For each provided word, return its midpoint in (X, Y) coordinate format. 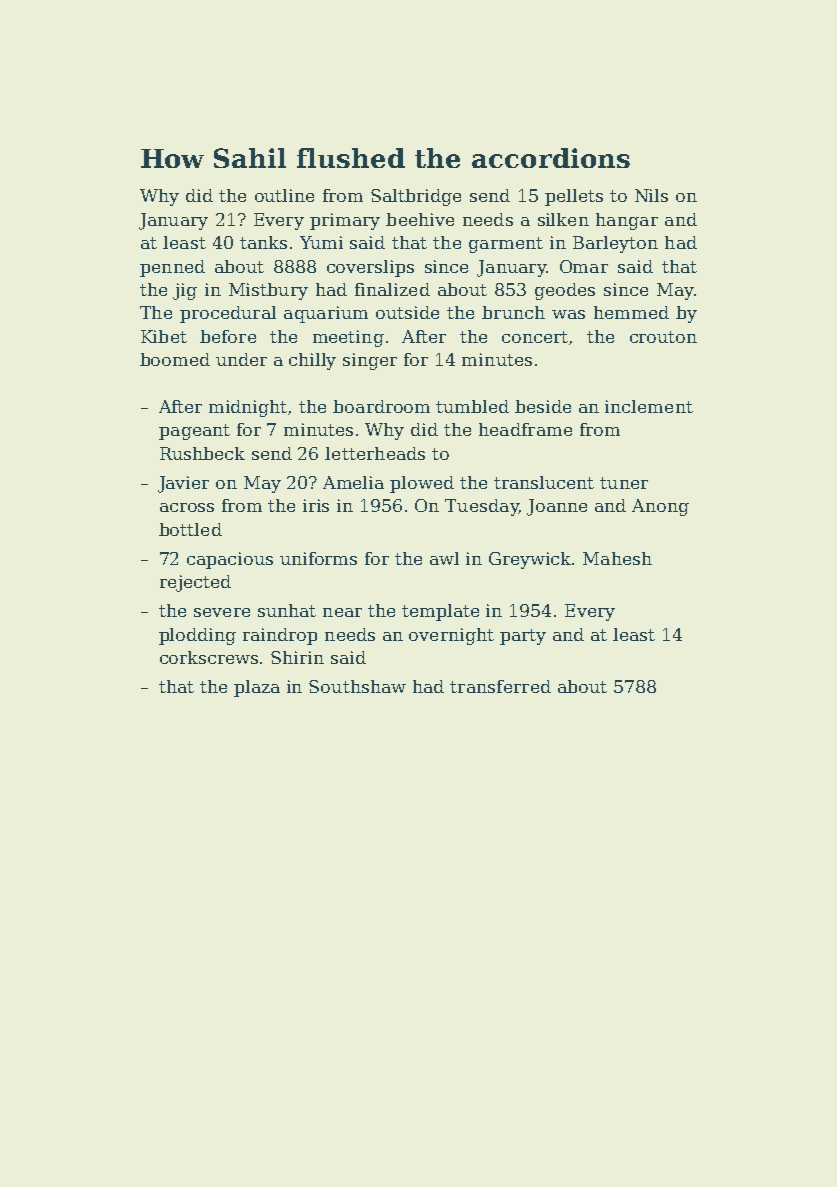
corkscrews (209, 657)
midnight (249, 408)
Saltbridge (416, 197)
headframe (525, 429)
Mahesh (617, 558)
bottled (190, 529)
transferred (500, 686)
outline (284, 195)
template (440, 612)
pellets (574, 197)
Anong (660, 507)
